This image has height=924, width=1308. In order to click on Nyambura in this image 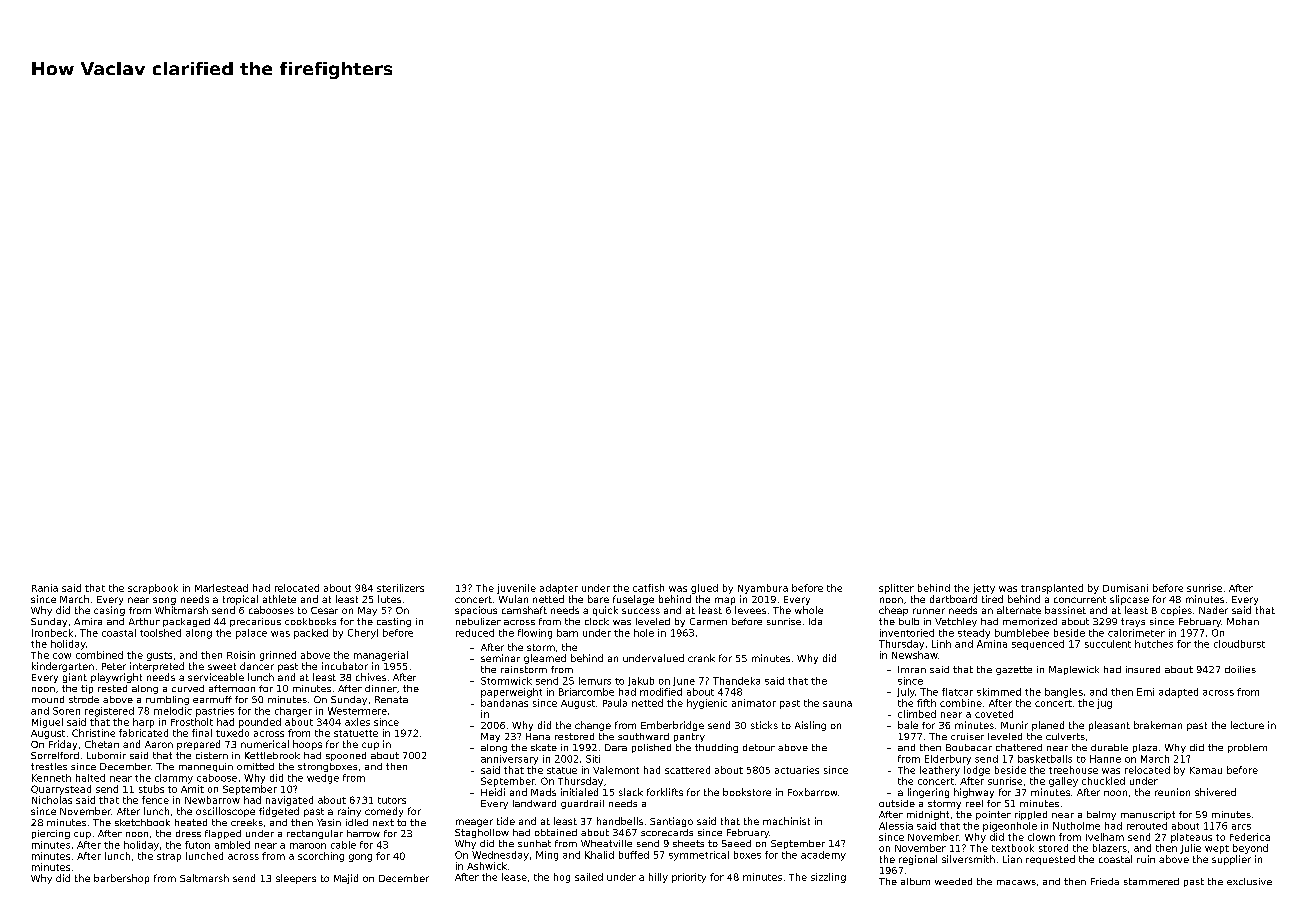, I will do `click(763, 589)`.
